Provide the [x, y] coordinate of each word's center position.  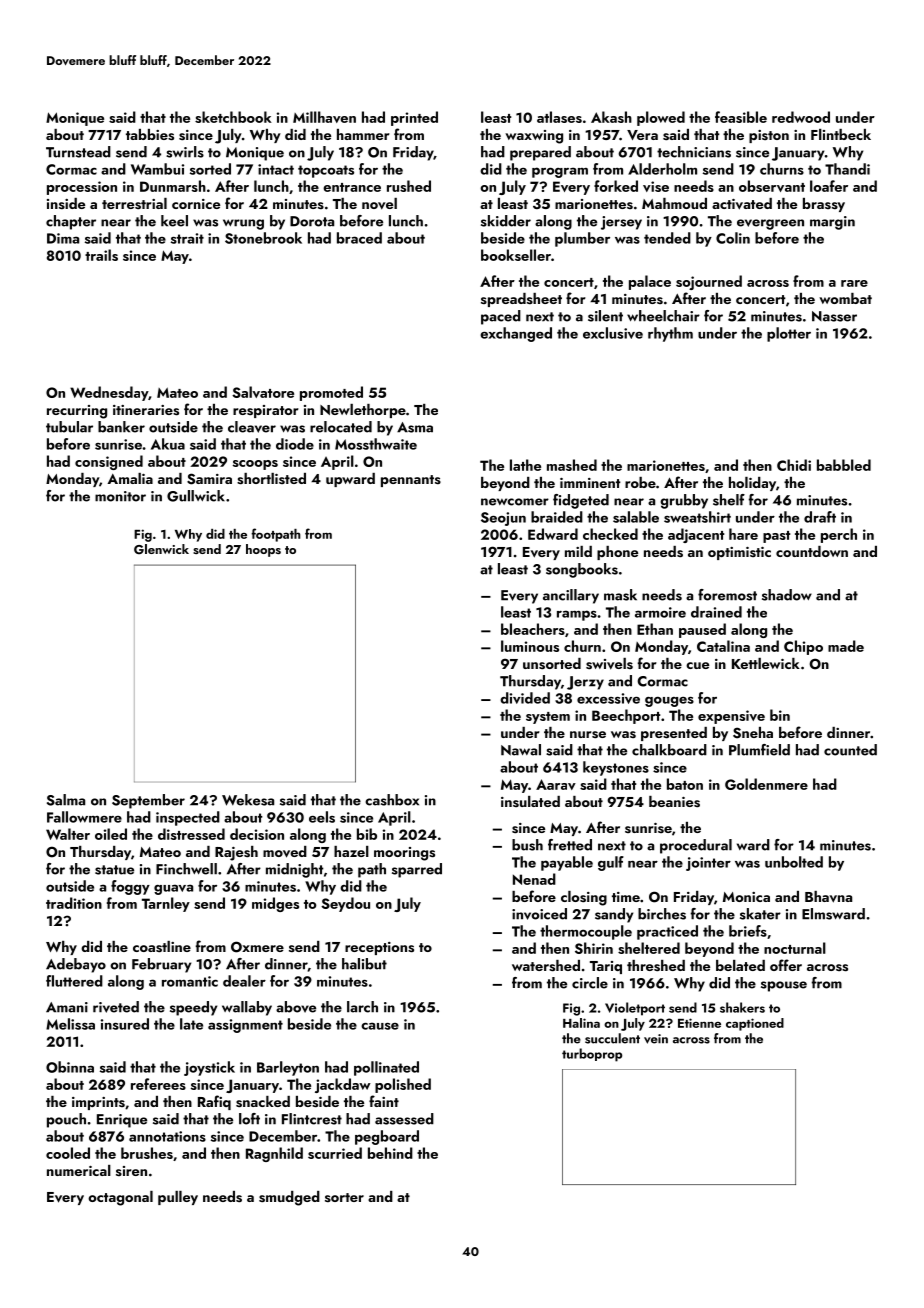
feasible [741, 117]
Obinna [70, 1067]
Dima [63, 238]
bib [367, 834]
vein [656, 1039]
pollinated [386, 1068]
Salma [66, 800]
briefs [748, 931]
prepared [540, 153]
